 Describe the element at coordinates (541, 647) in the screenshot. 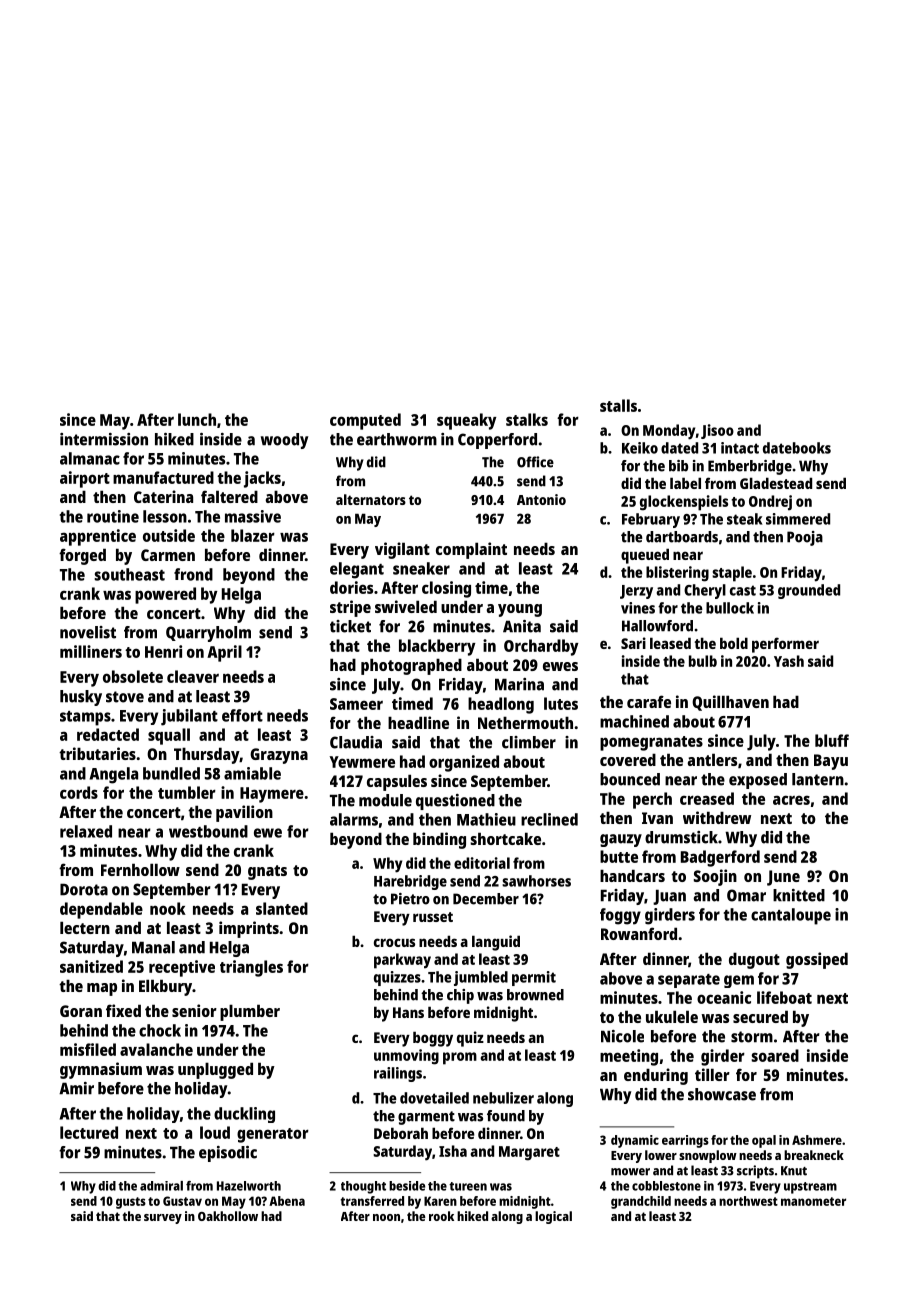

I see `Orchardby` at that location.
